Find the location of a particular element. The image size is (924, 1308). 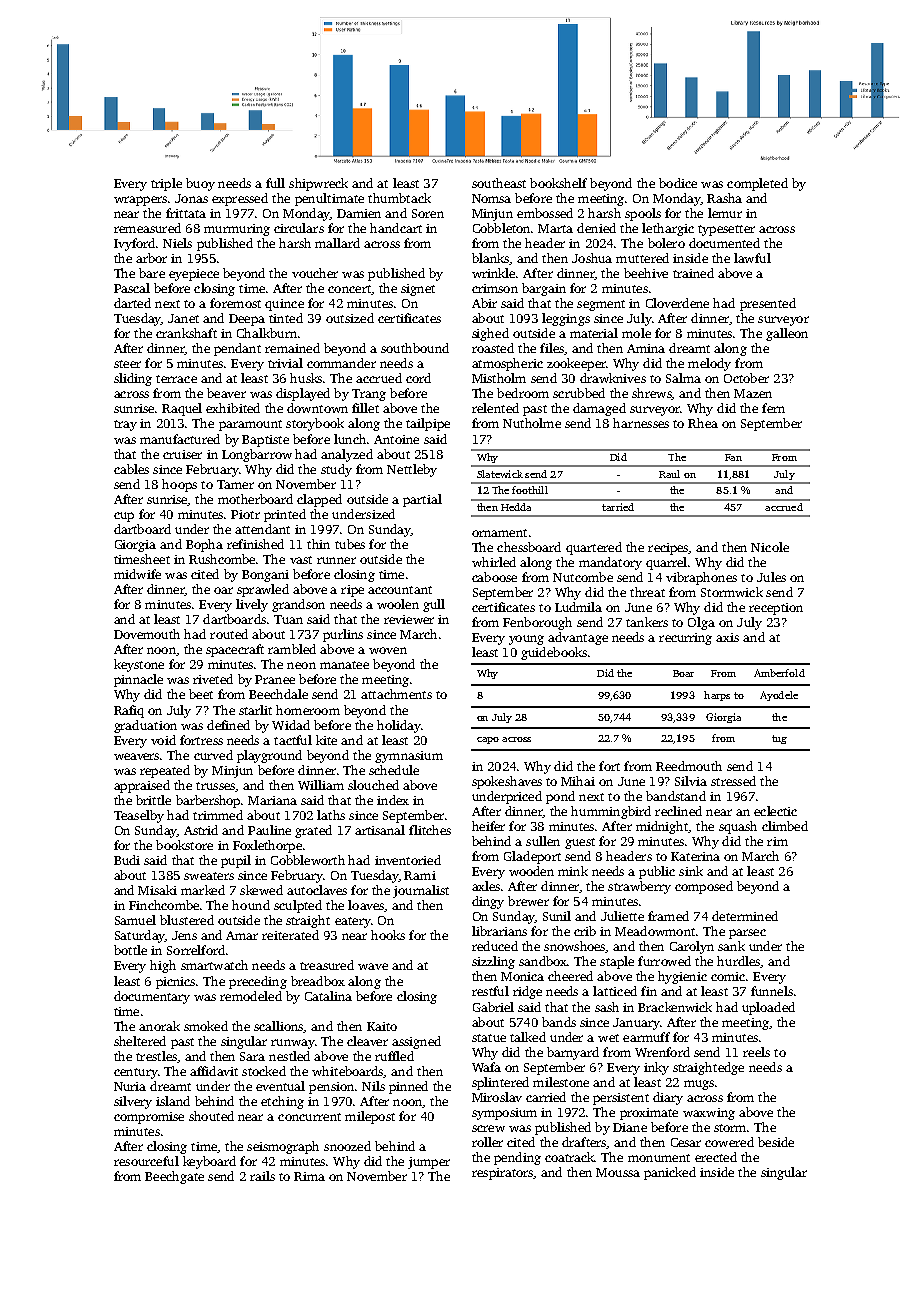

attachments is located at coordinates (396, 694).
